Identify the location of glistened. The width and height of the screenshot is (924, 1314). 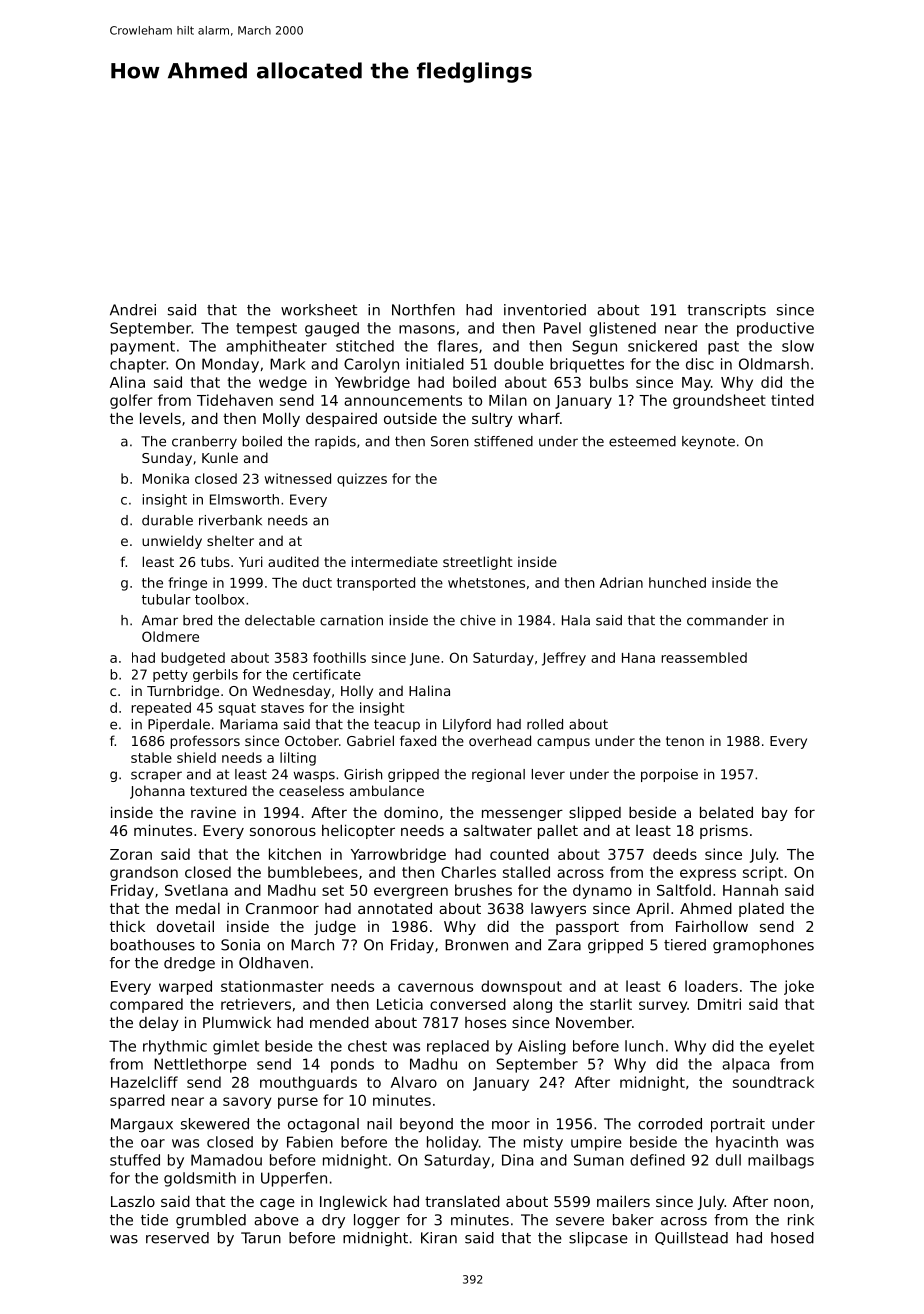
(622, 329).
